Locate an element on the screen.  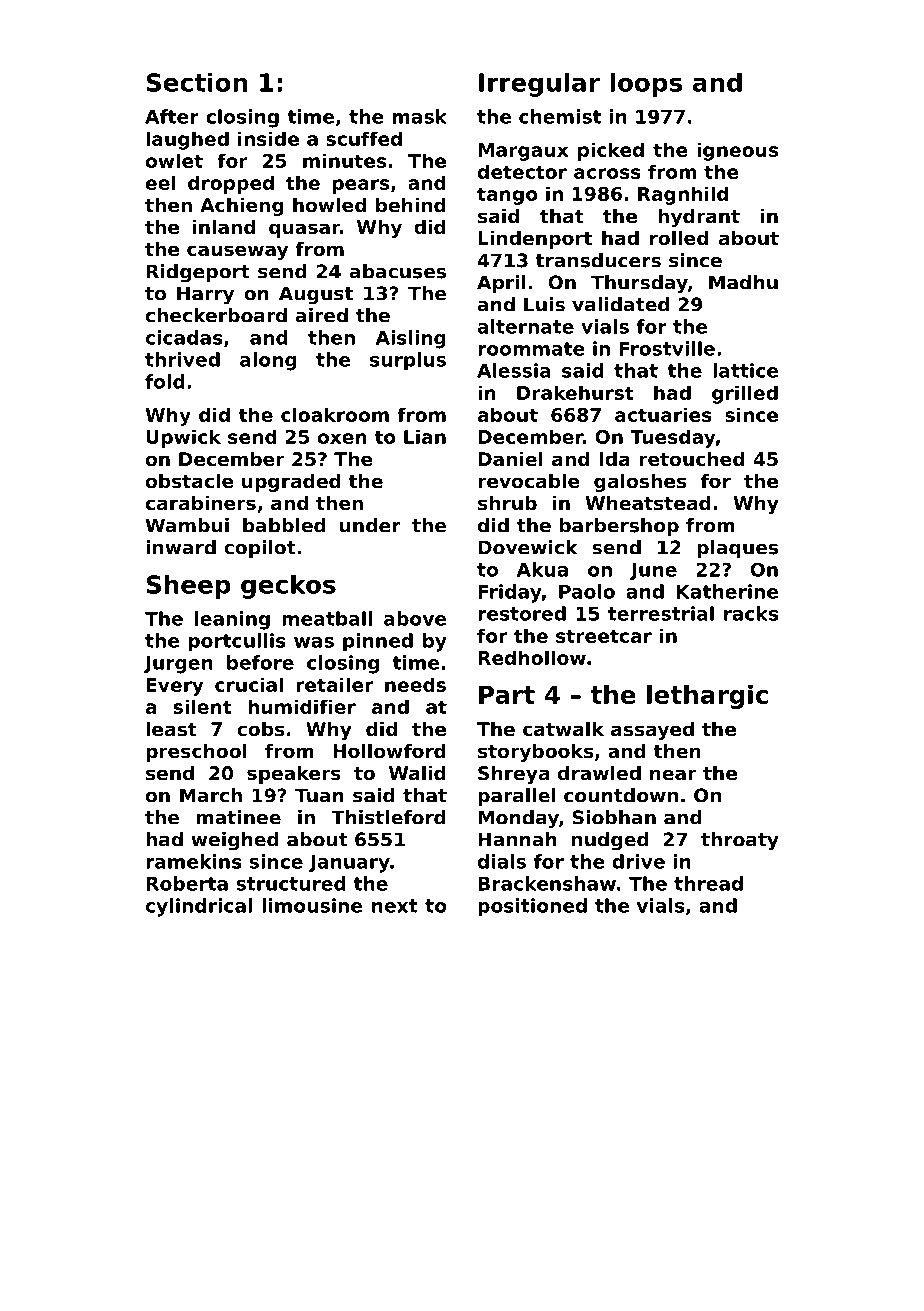
abacuses is located at coordinates (398, 271).
